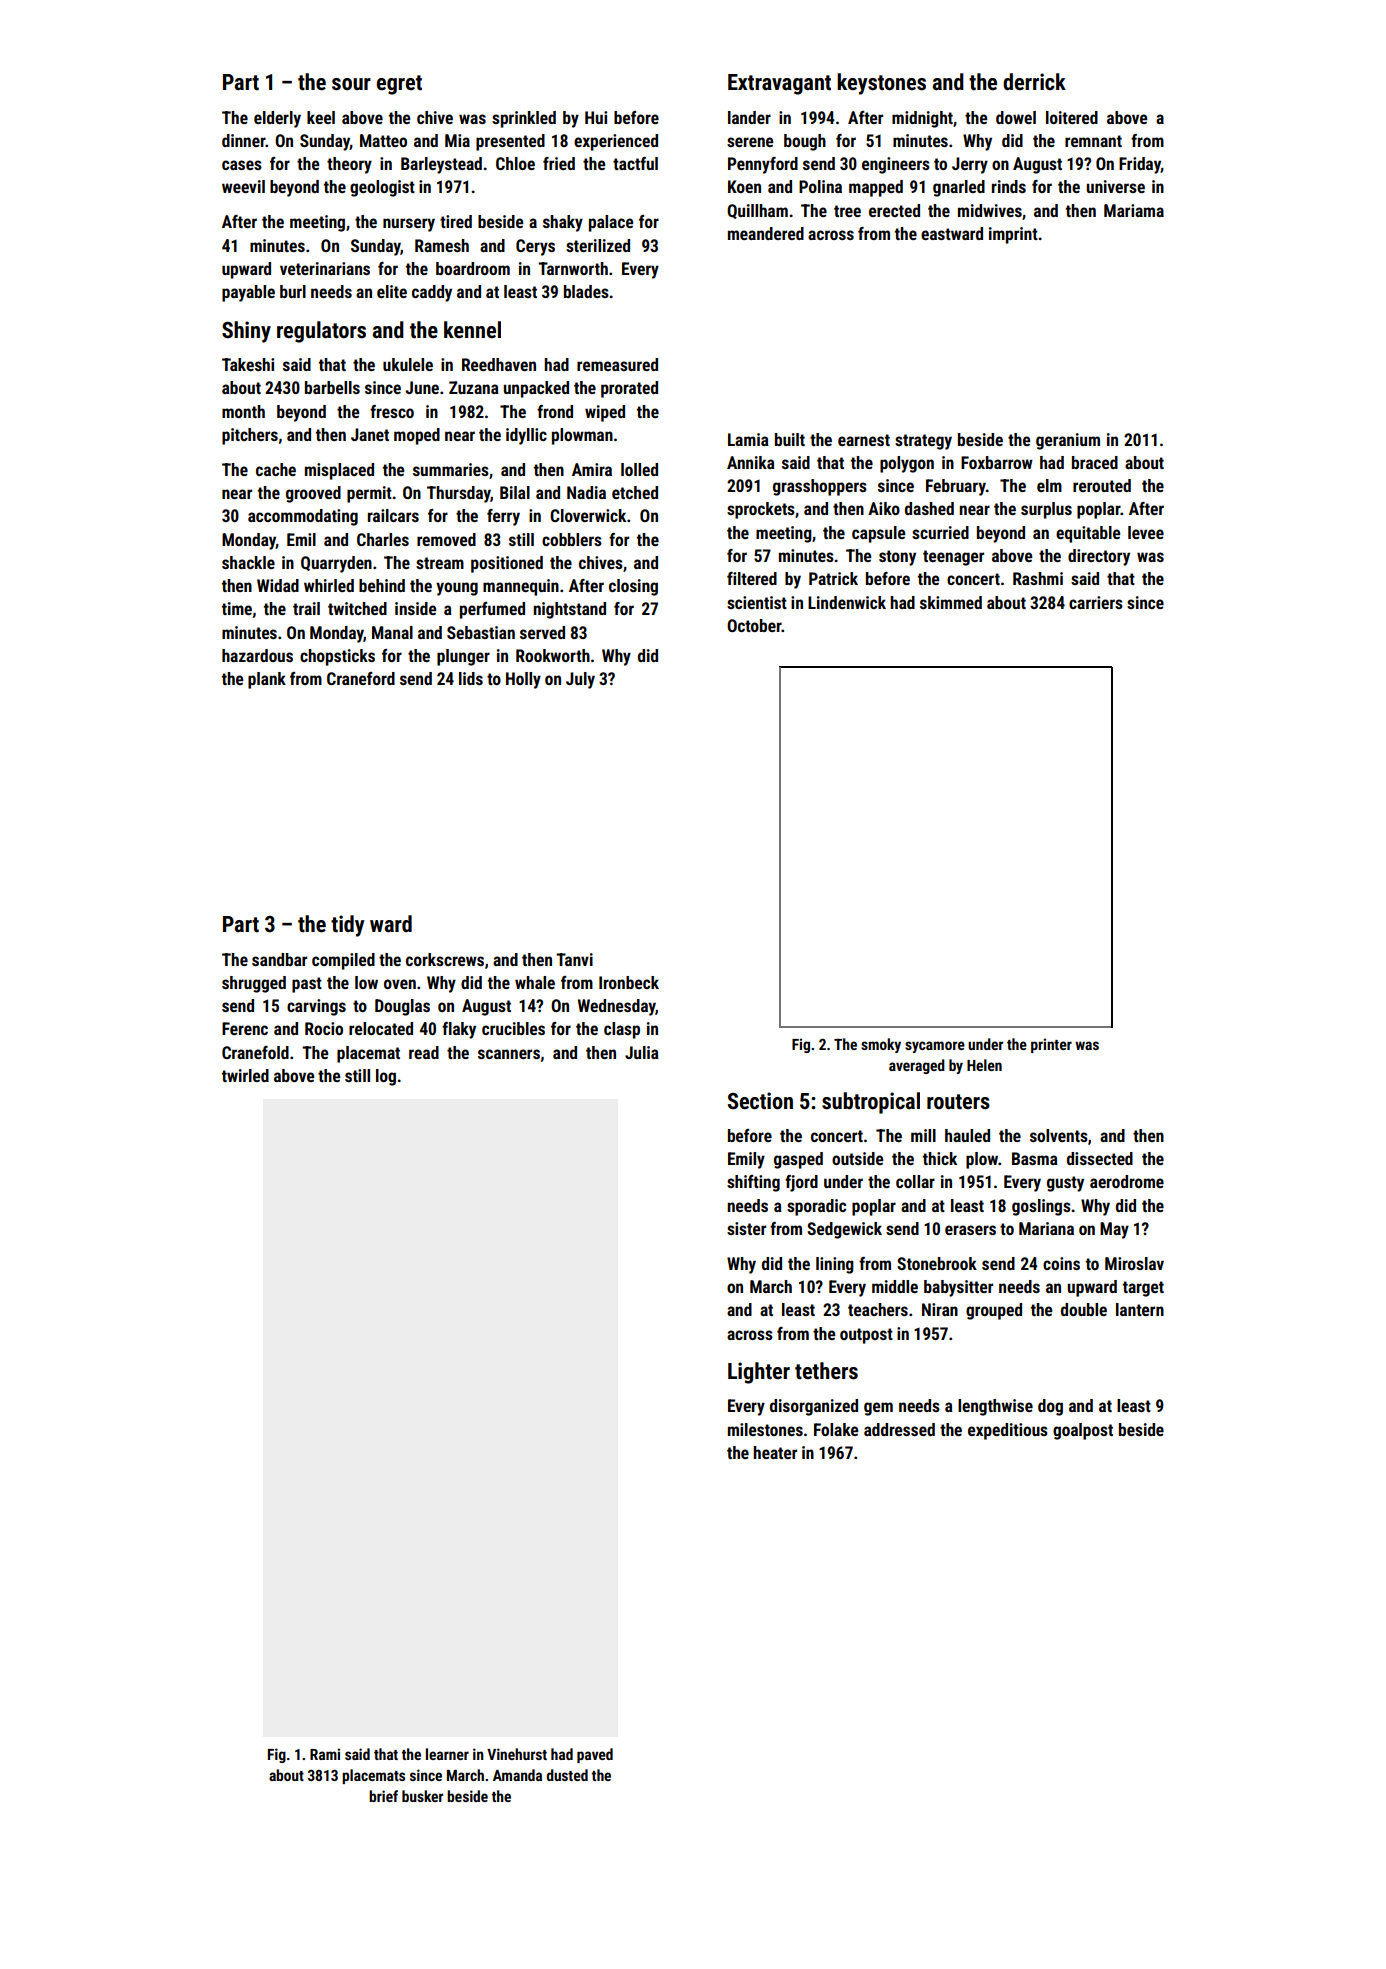 The height and width of the screenshot is (1969, 1386). Describe the element at coordinates (399, 85) in the screenshot. I see `egret` at that location.
